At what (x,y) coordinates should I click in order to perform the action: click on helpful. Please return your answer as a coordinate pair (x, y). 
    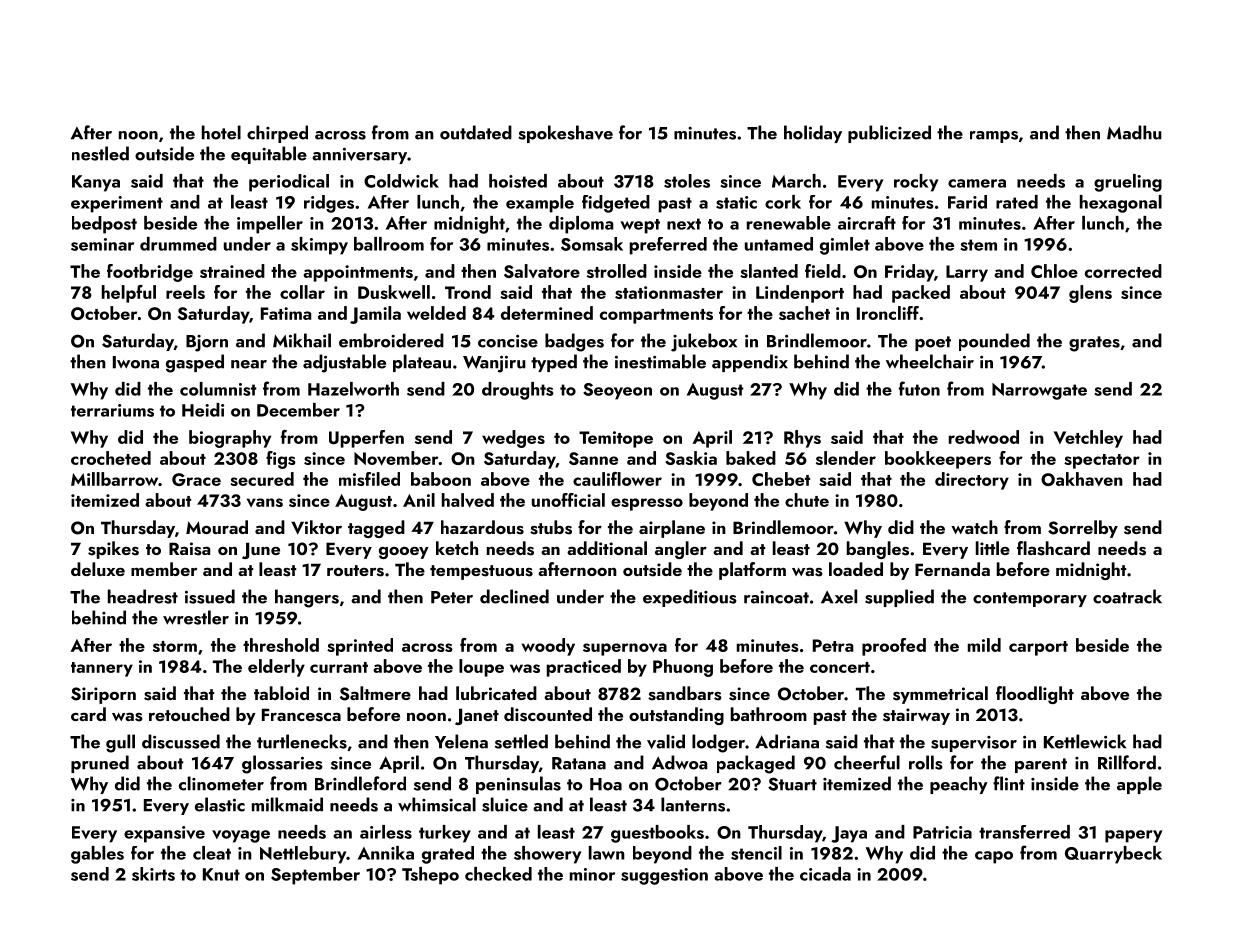
    Looking at the image, I should click on (129, 294).
